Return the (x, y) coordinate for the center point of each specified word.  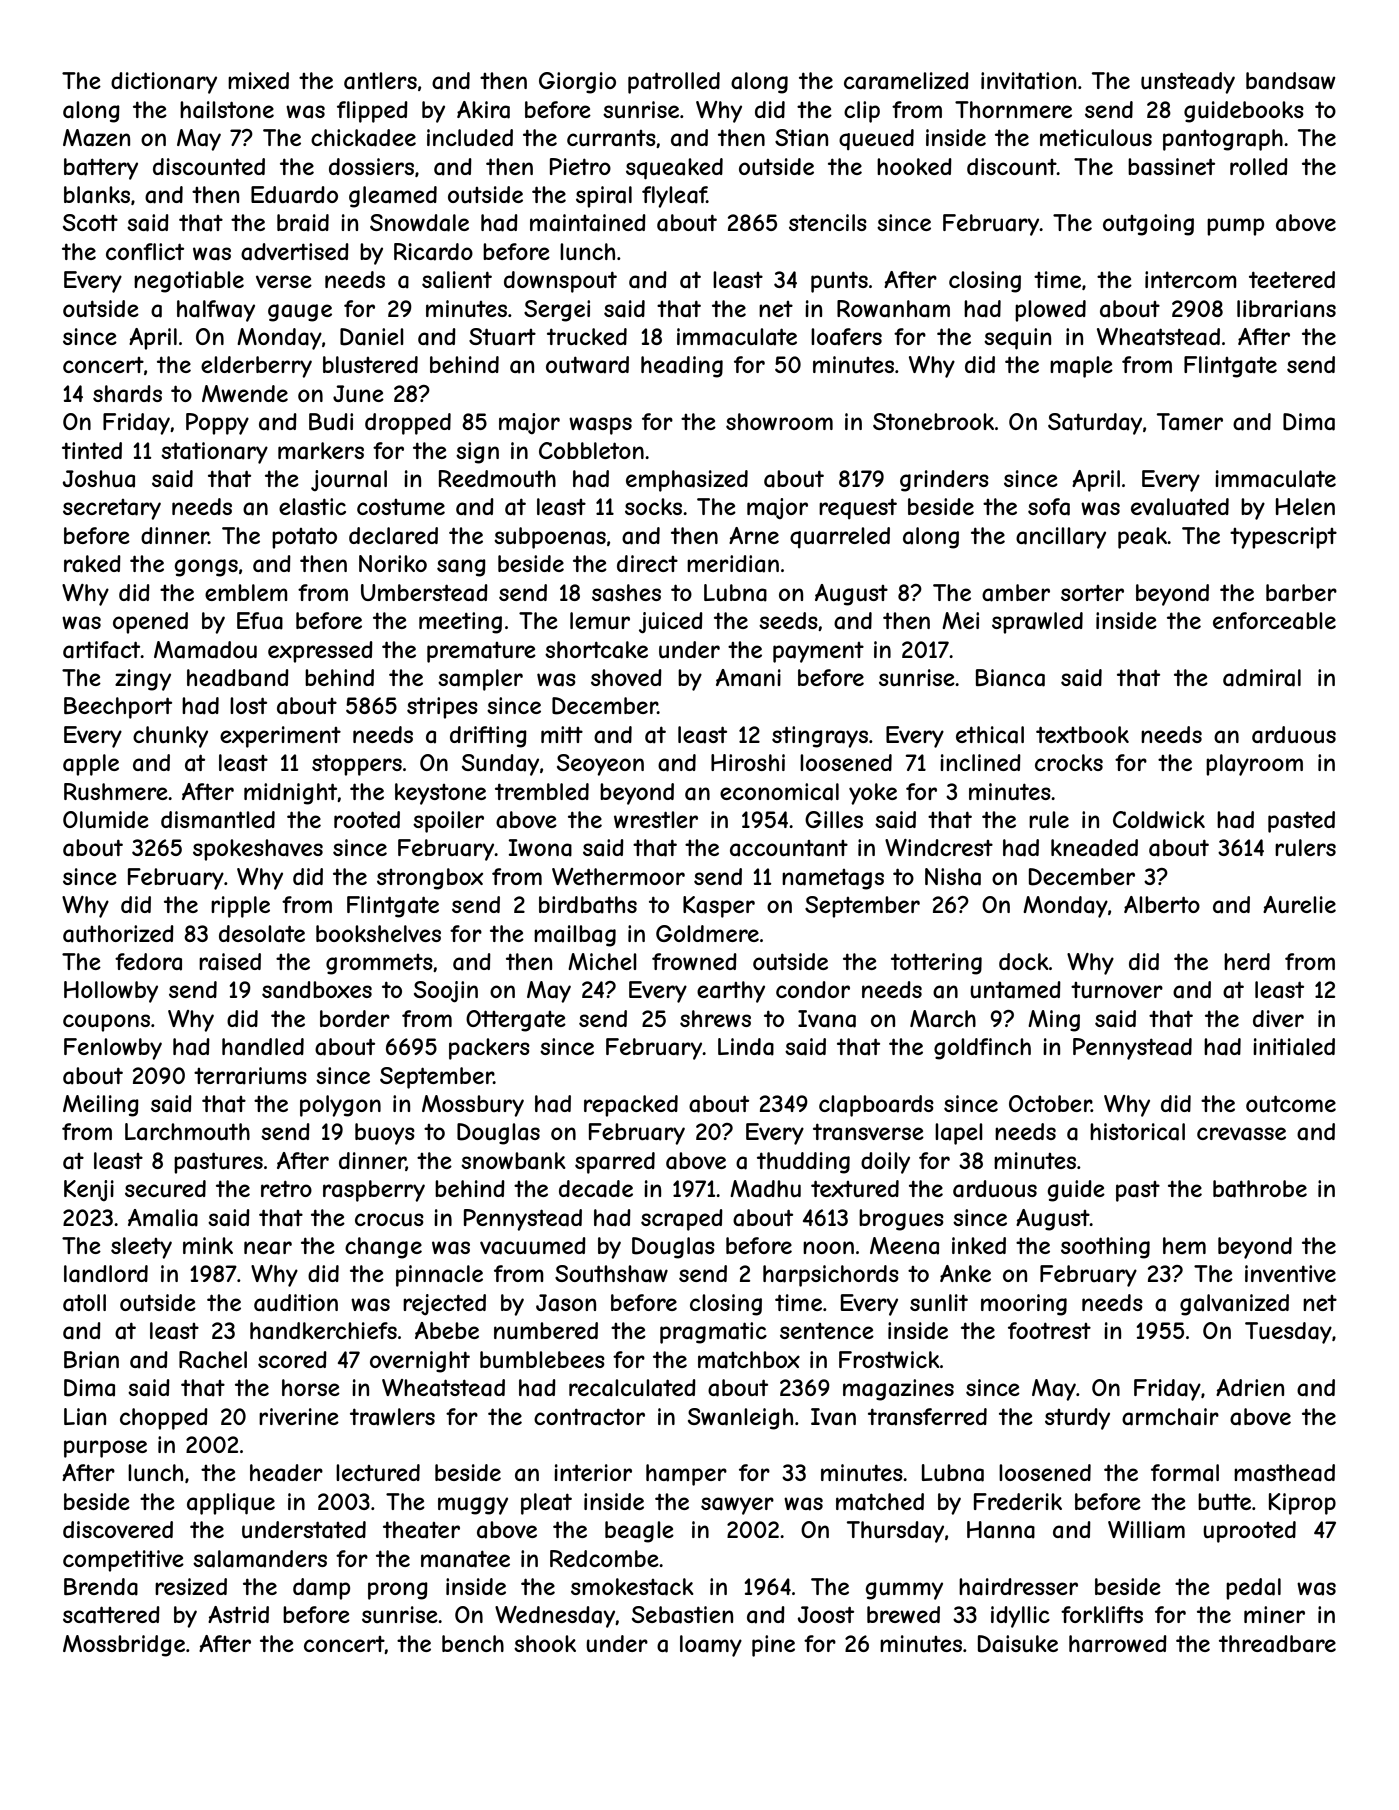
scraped (682, 1220)
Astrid (238, 1614)
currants (611, 138)
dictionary (164, 83)
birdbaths (588, 905)
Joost (826, 1614)
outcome (1291, 1103)
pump (1235, 227)
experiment (280, 737)
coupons (106, 1023)
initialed (1294, 1047)
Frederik (1018, 1501)
